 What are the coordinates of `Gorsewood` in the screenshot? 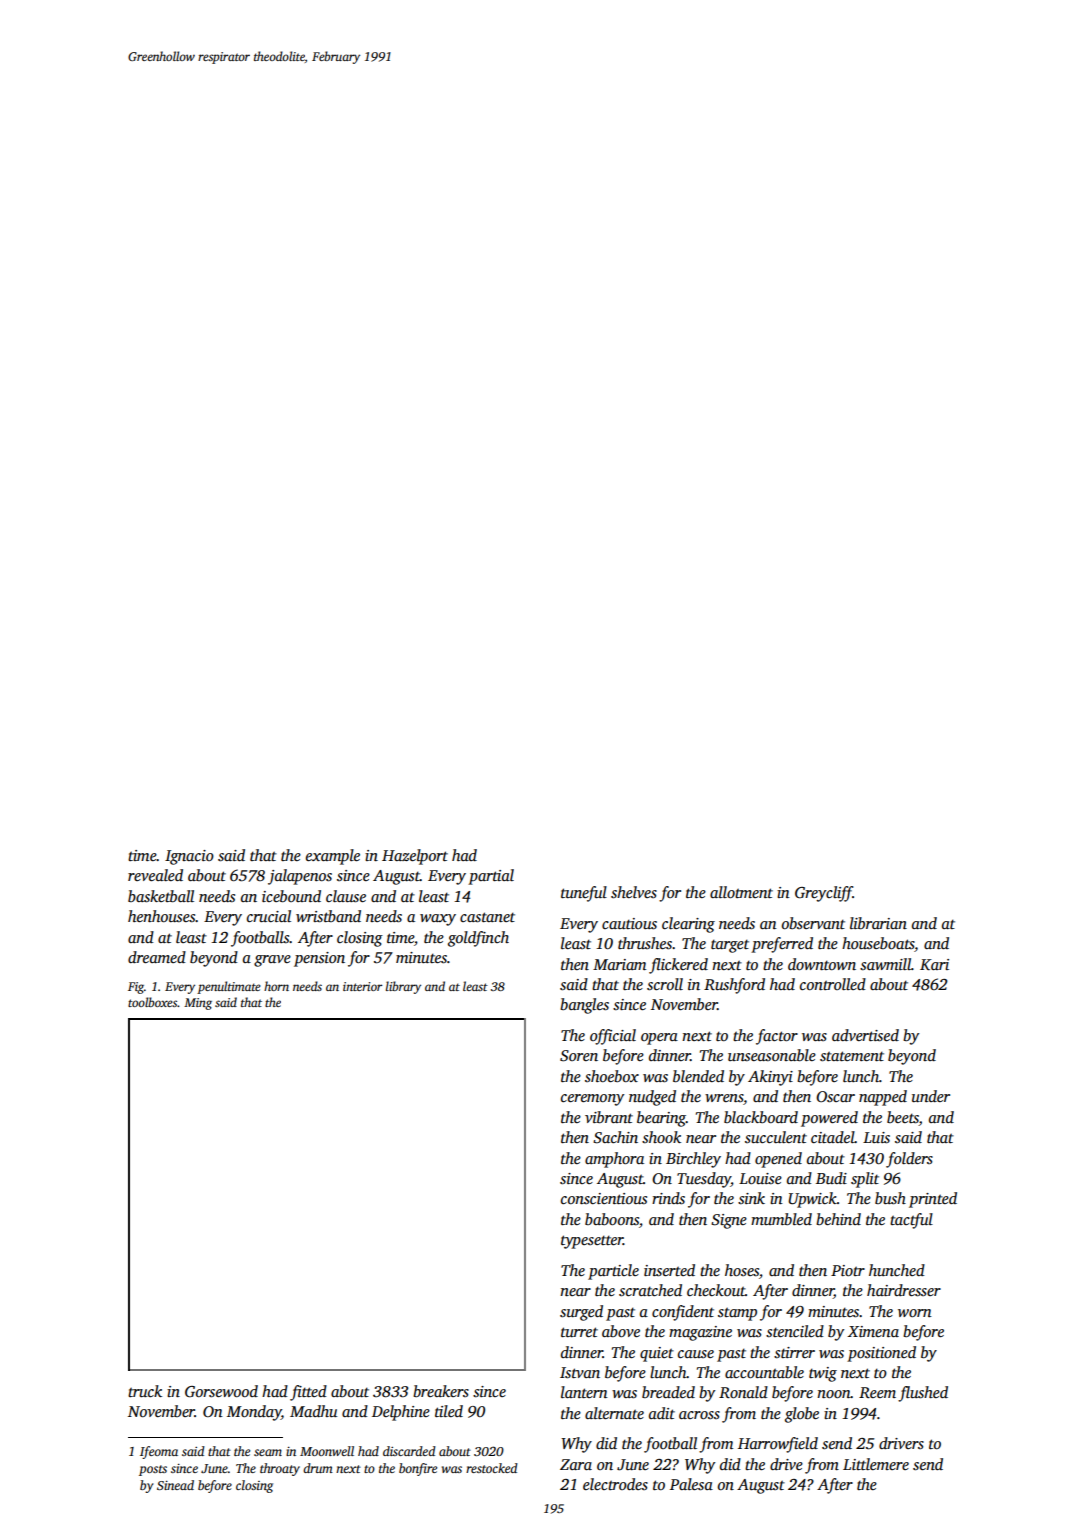 It's located at (221, 1391).
